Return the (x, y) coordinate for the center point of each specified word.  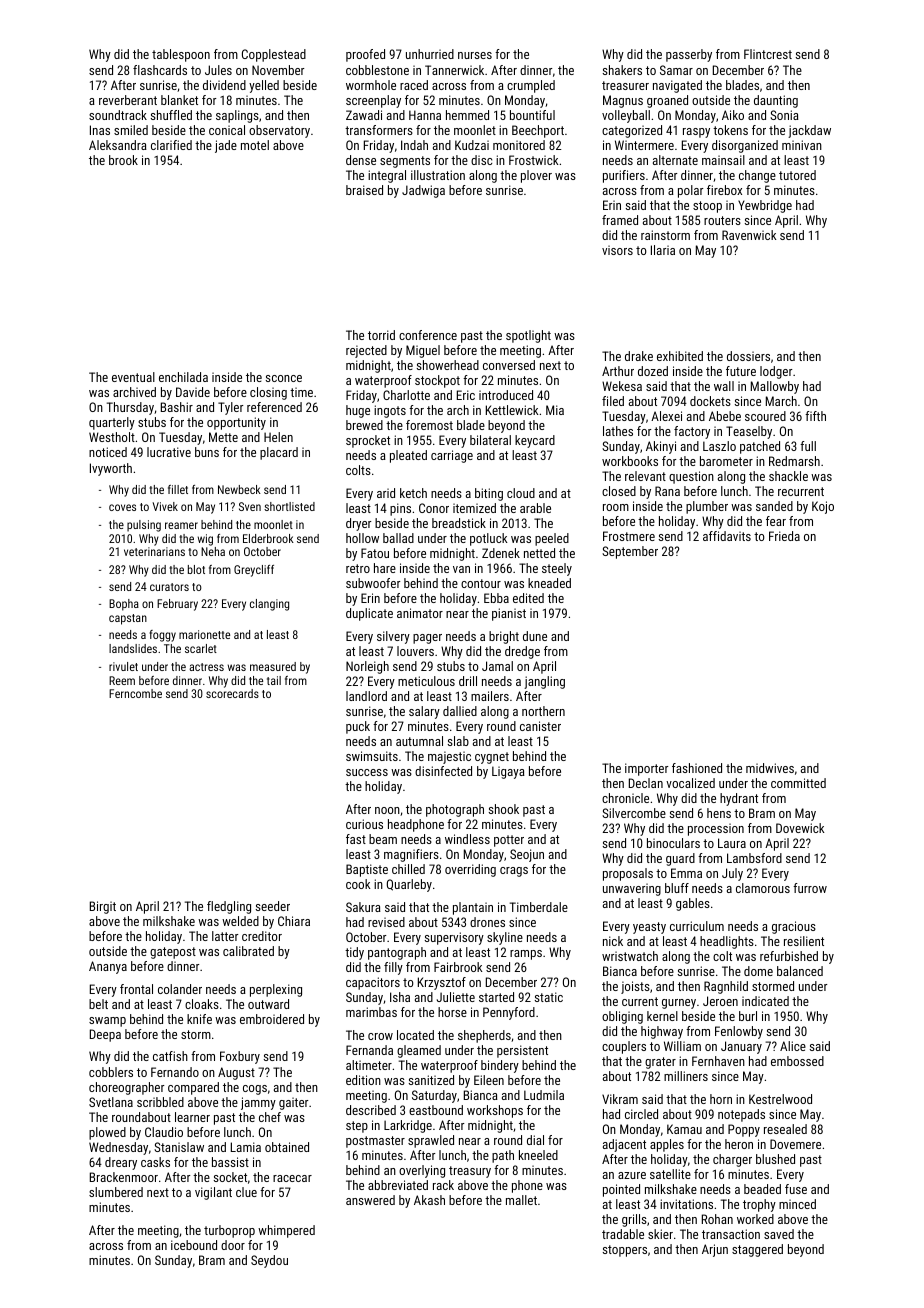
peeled (552, 539)
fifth (815, 416)
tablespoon (181, 55)
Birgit (103, 907)
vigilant (213, 1193)
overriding (470, 870)
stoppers (625, 1251)
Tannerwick (454, 70)
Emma (686, 873)
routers (722, 220)
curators (169, 587)
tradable (623, 1234)
